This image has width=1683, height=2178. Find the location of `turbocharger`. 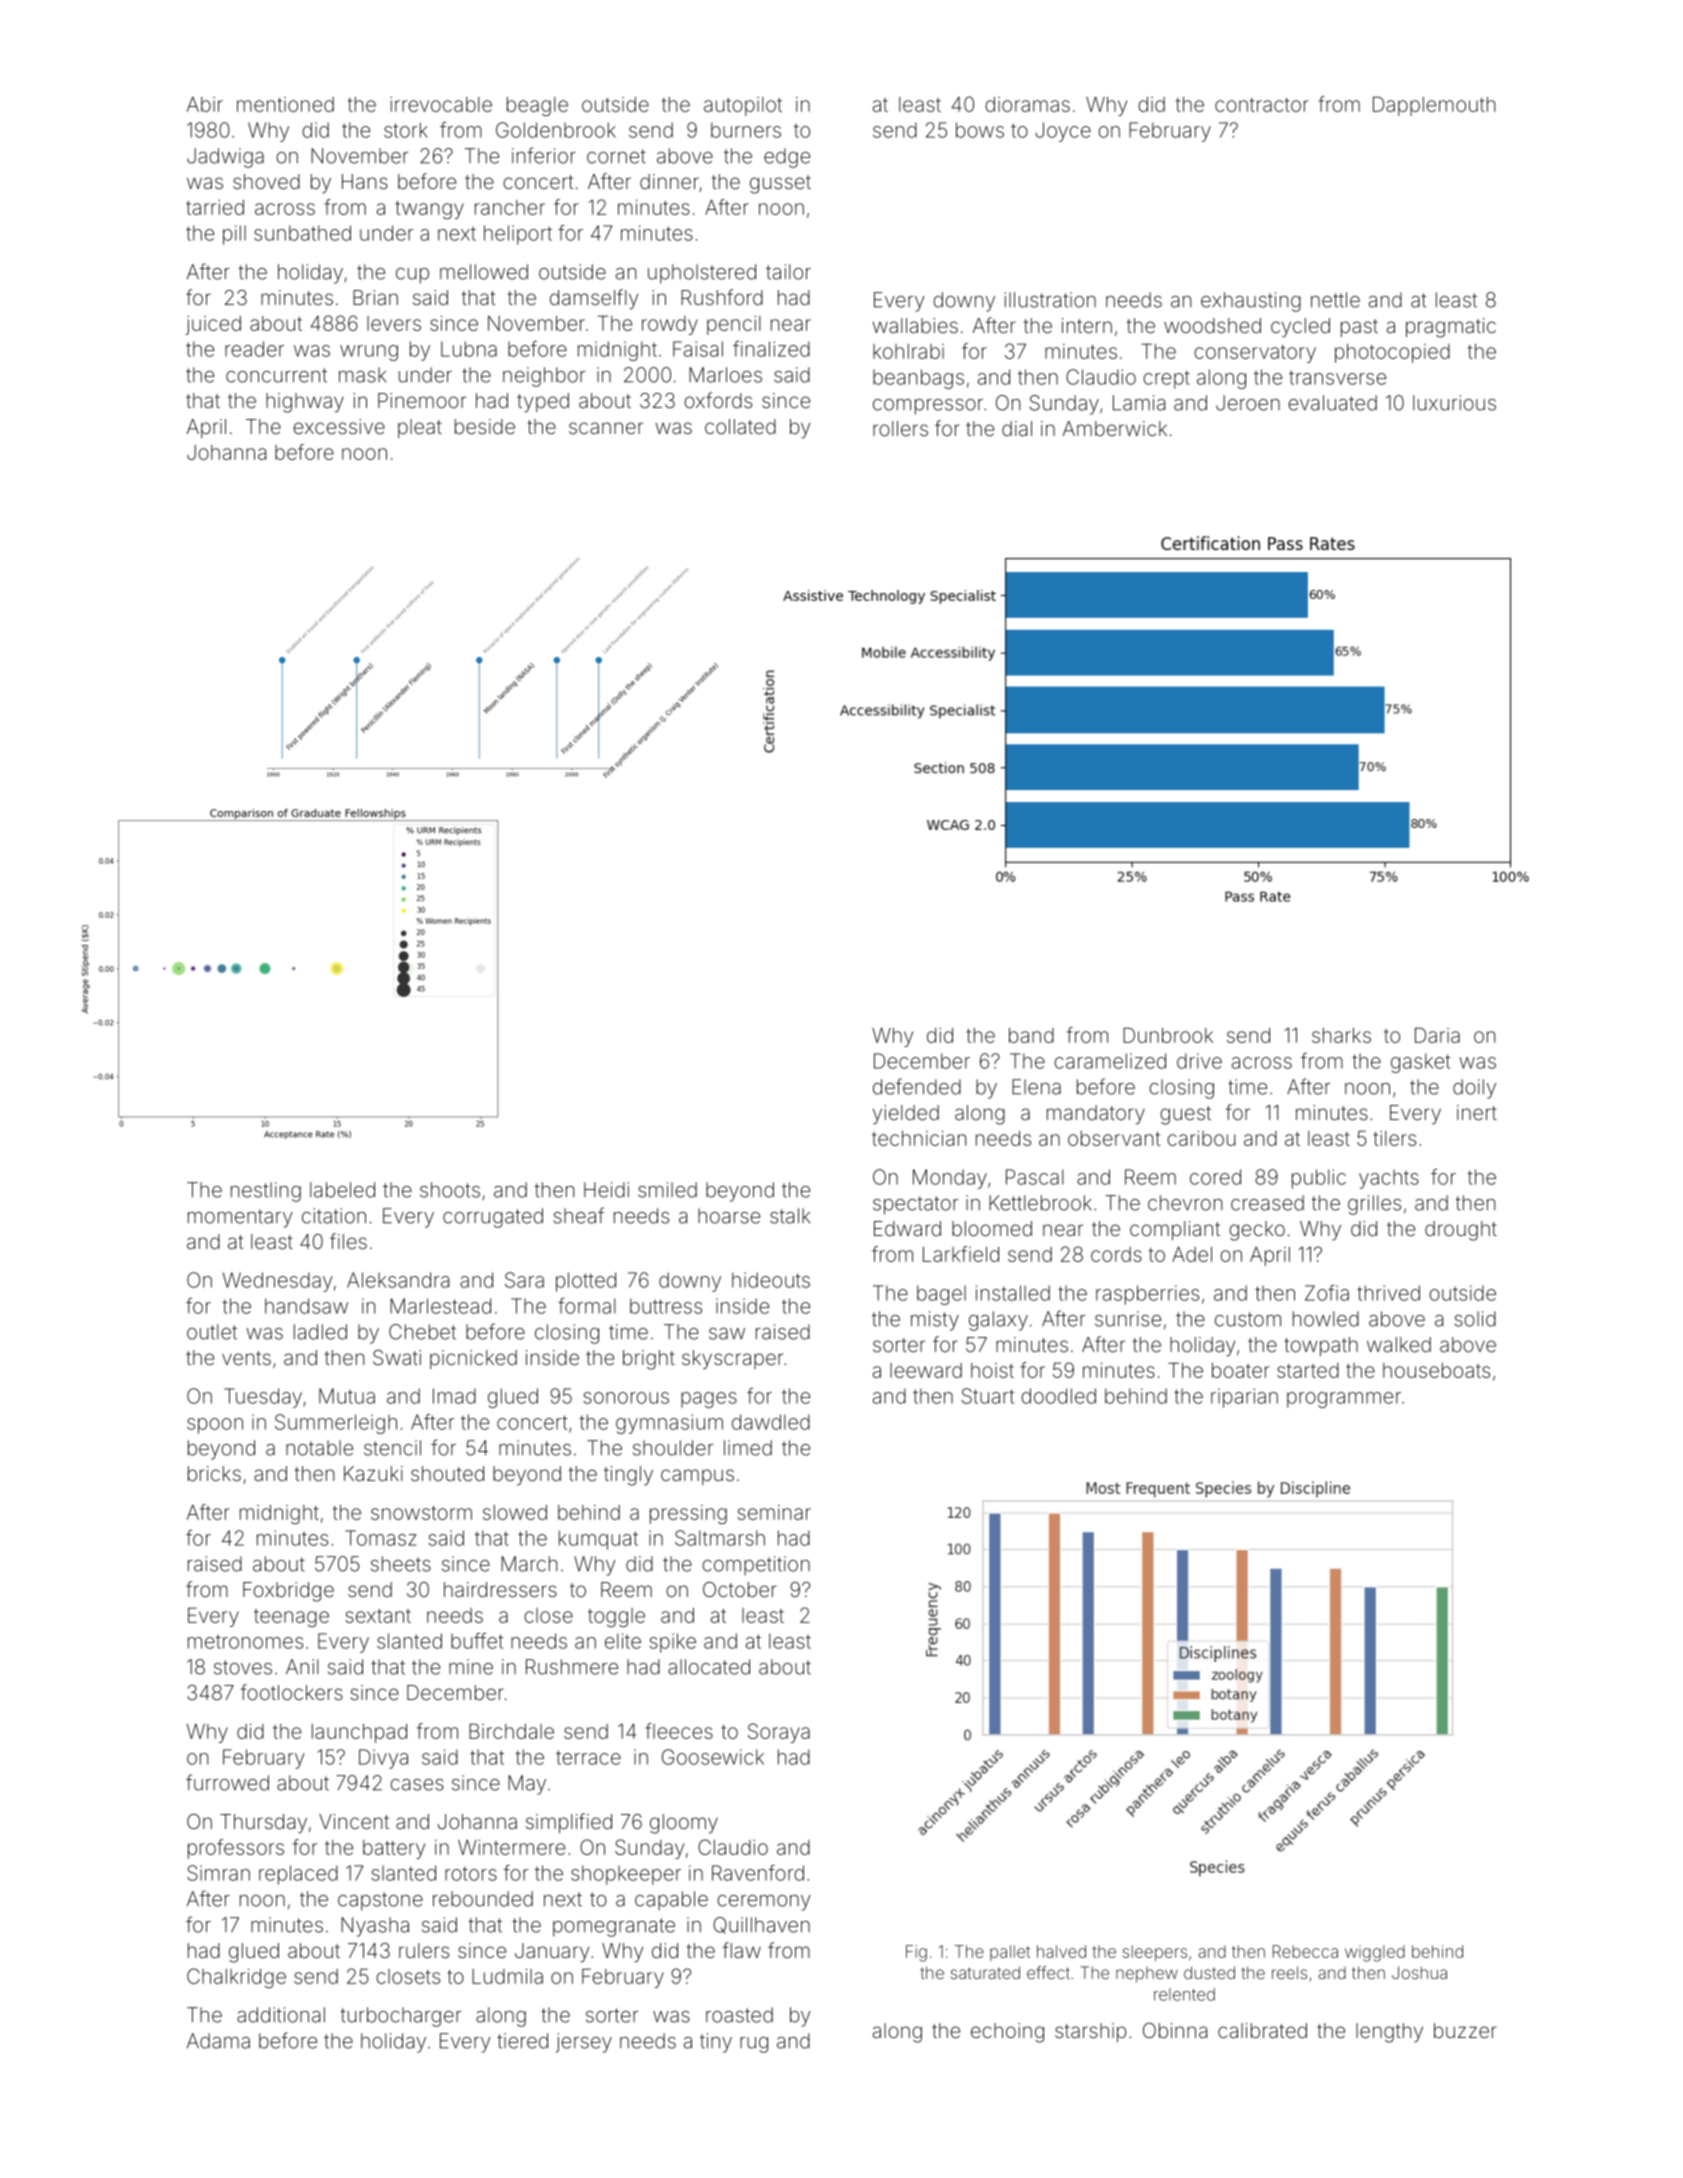

turbocharger is located at coordinates (400, 2017).
